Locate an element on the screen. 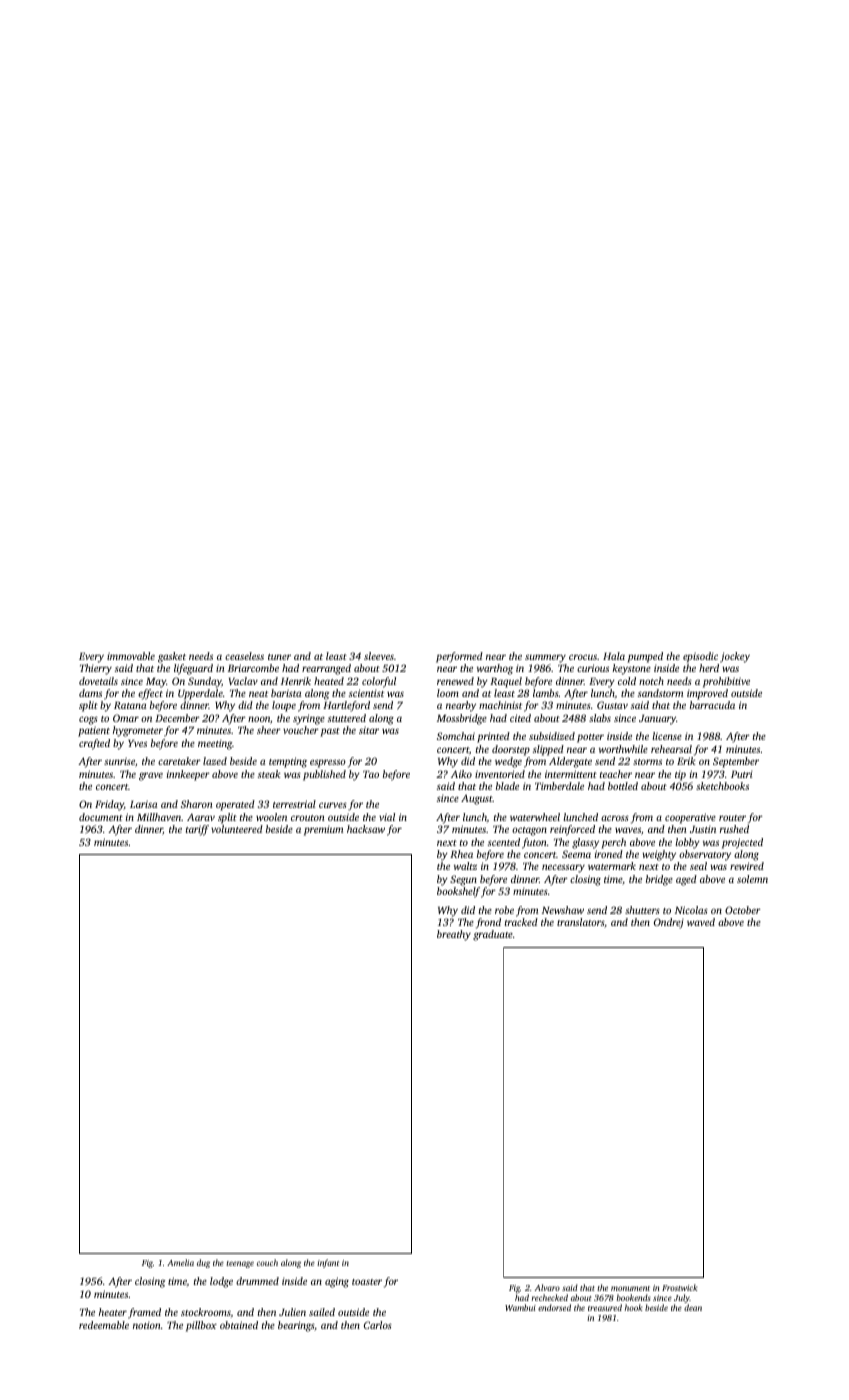  dean is located at coordinates (693, 1307).
